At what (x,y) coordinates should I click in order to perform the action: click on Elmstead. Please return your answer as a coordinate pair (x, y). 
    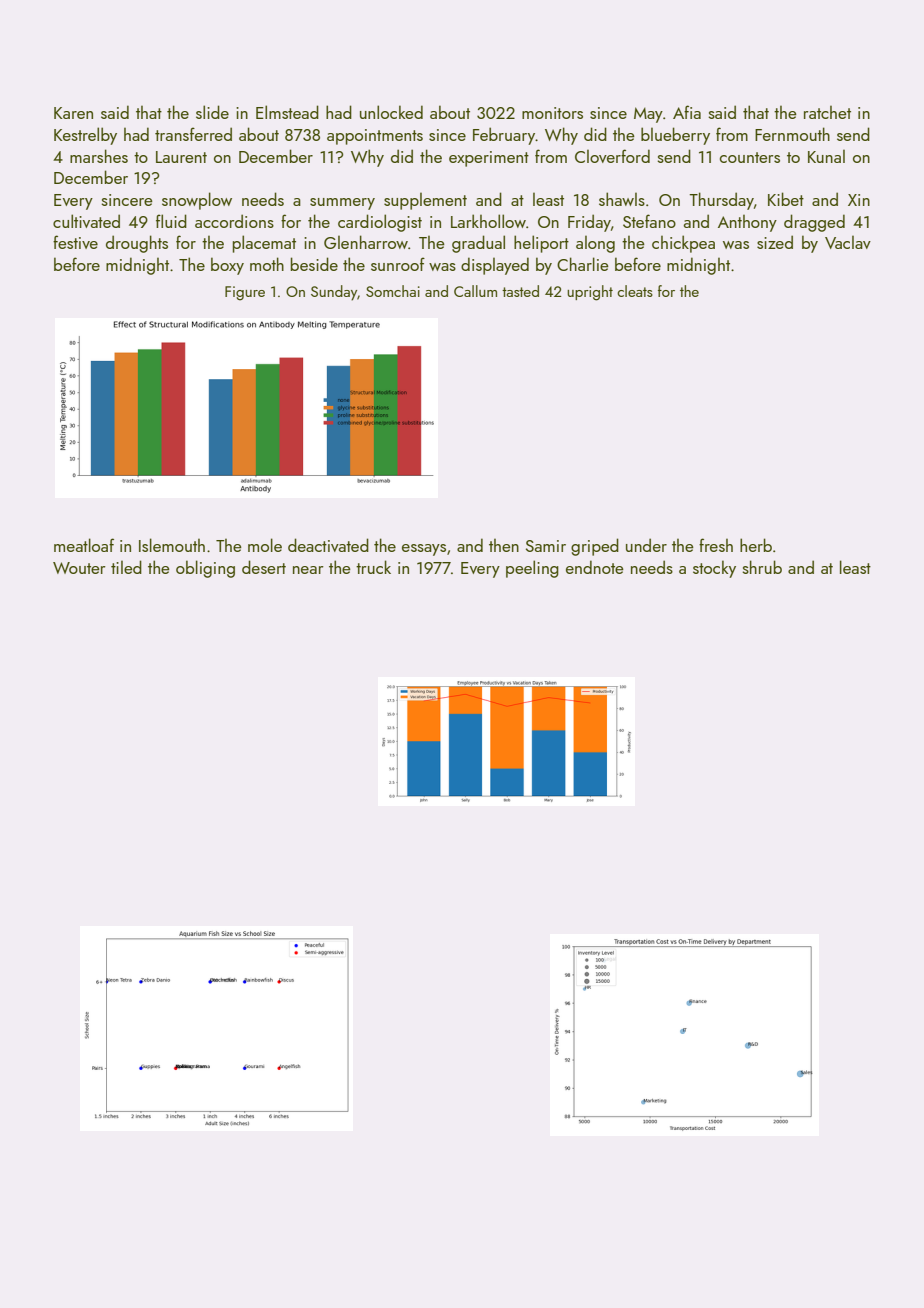
    Looking at the image, I should click on (287, 112).
